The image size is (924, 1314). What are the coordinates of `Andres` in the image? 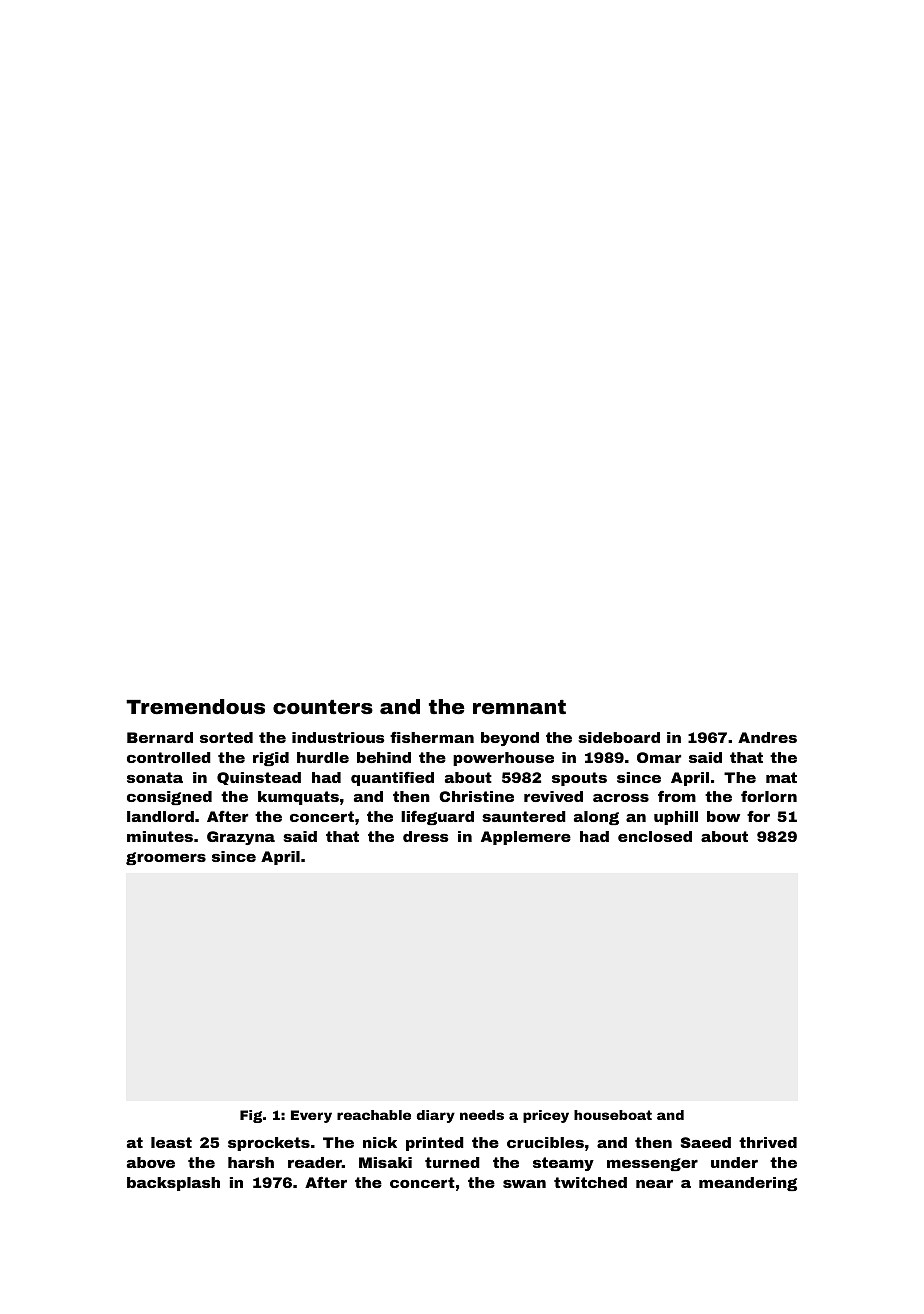 It's located at (767, 737).
